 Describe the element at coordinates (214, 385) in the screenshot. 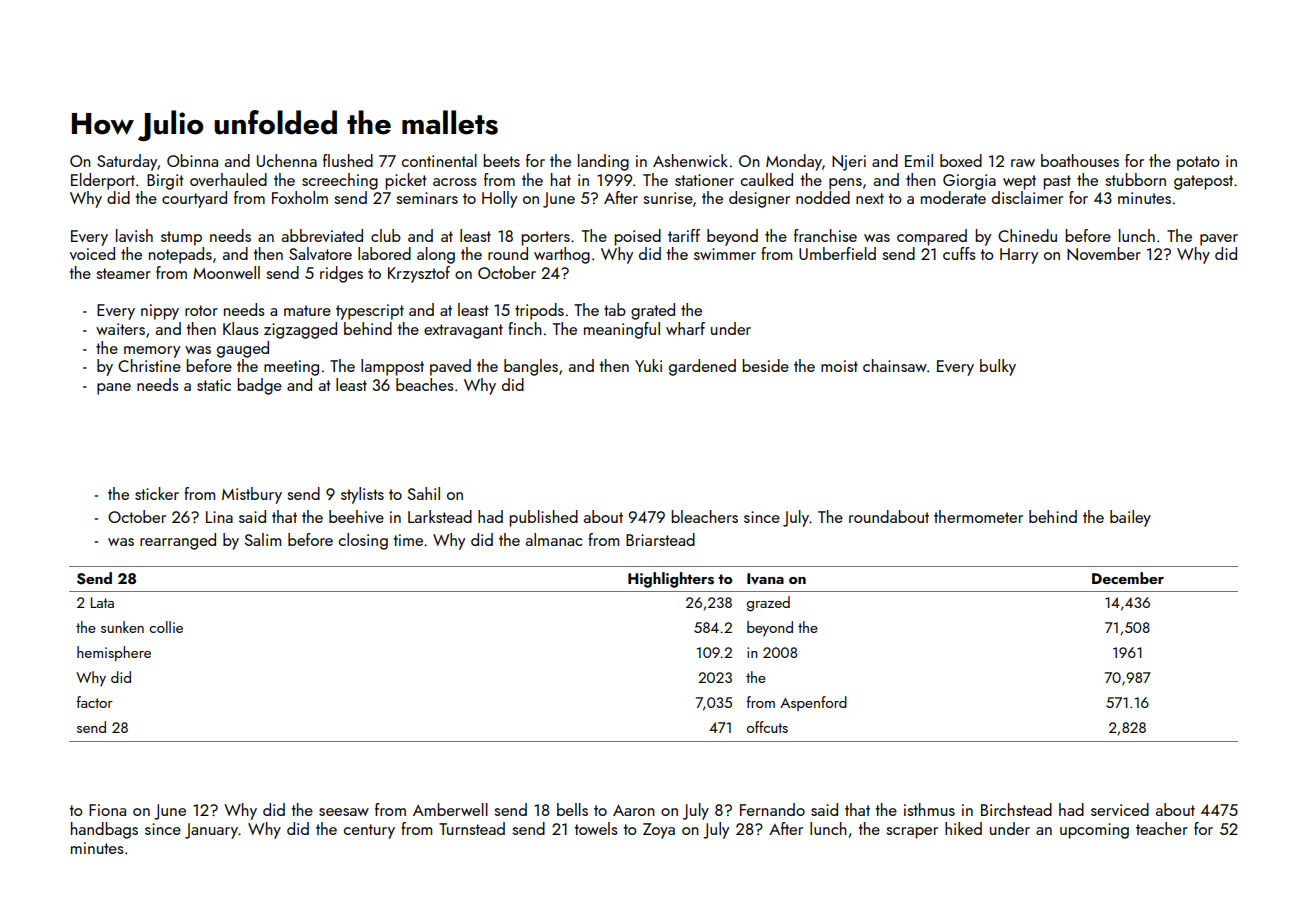

I see `static` at that location.
